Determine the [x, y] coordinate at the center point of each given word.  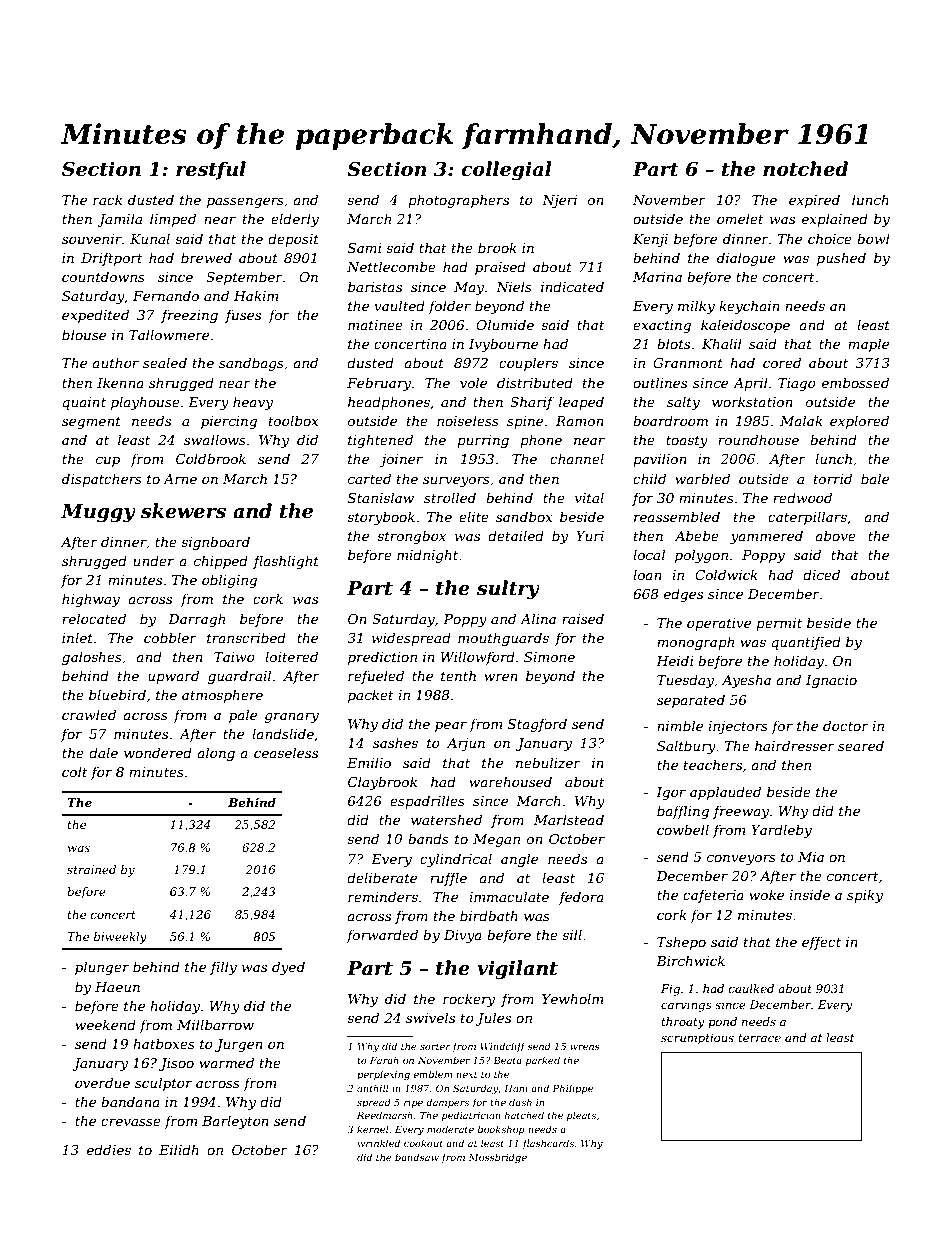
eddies [109, 1149]
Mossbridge [498, 1158]
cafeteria [713, 896]
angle [519, 860]
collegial [506, 170]
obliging [229, 581]
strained [91, 869]
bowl [873, 238]
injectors [738, 727]
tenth [458, 675]
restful [211, 170]
